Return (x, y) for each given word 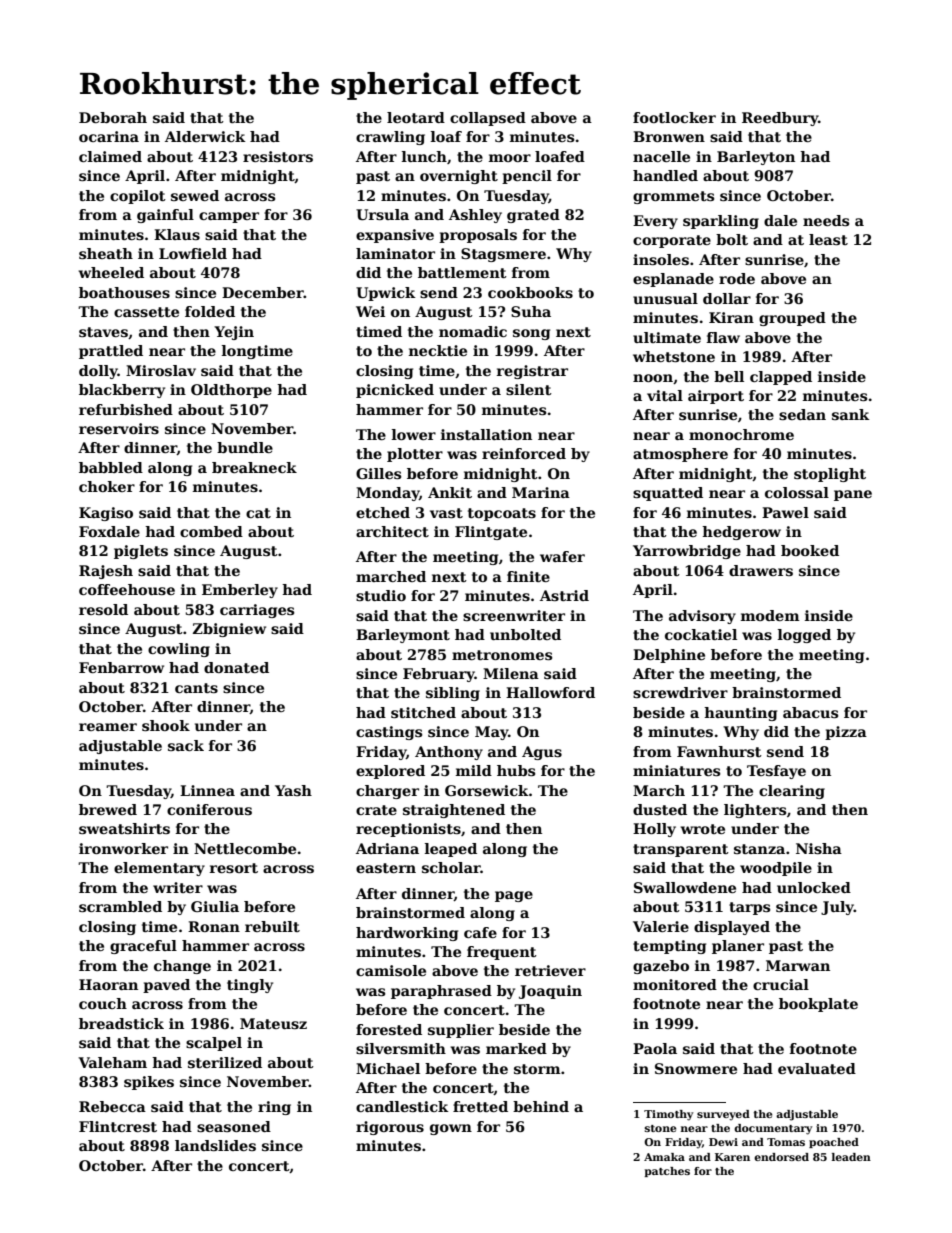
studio (381, 595)
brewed (108, 809)
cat (258, 513)
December (263, 292)
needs (826, 220)
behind (541, 1106)
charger (387, 792)
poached (834, 1143)
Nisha (819, 848)
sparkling (721, 222)
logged (804, 636)
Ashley (475, 216)
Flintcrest (118, 1126)
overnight (459, 177)
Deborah (113, 117)
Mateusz (273, 1023)
